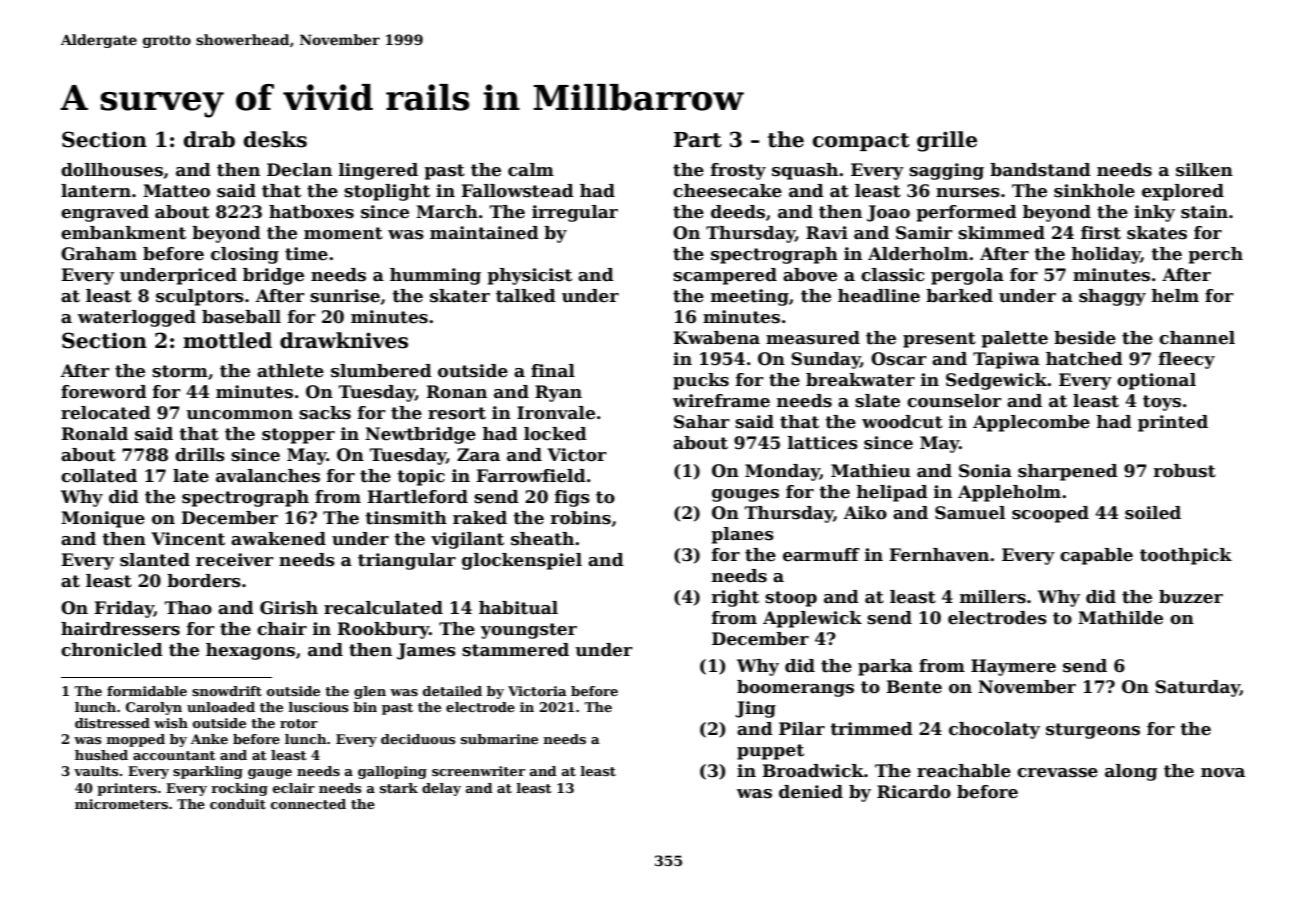  Describe the element at coordinates (542, 539) in the screenshot. I see `sheath` at that location.
